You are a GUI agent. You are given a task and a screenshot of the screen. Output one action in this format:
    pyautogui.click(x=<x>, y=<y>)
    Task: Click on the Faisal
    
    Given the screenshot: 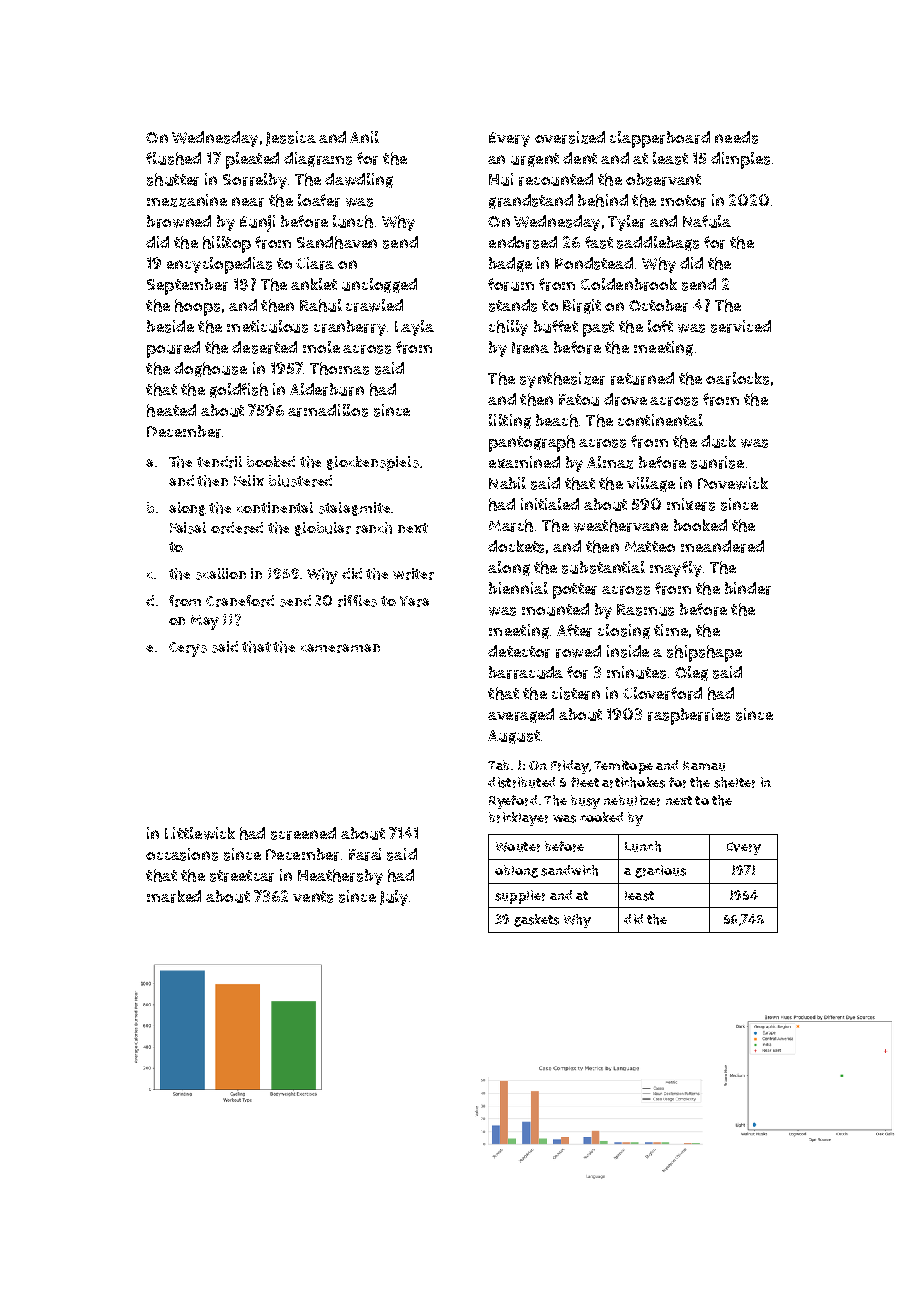 What is the action you would take?
    pyautogui.click(x=188, y=528)
